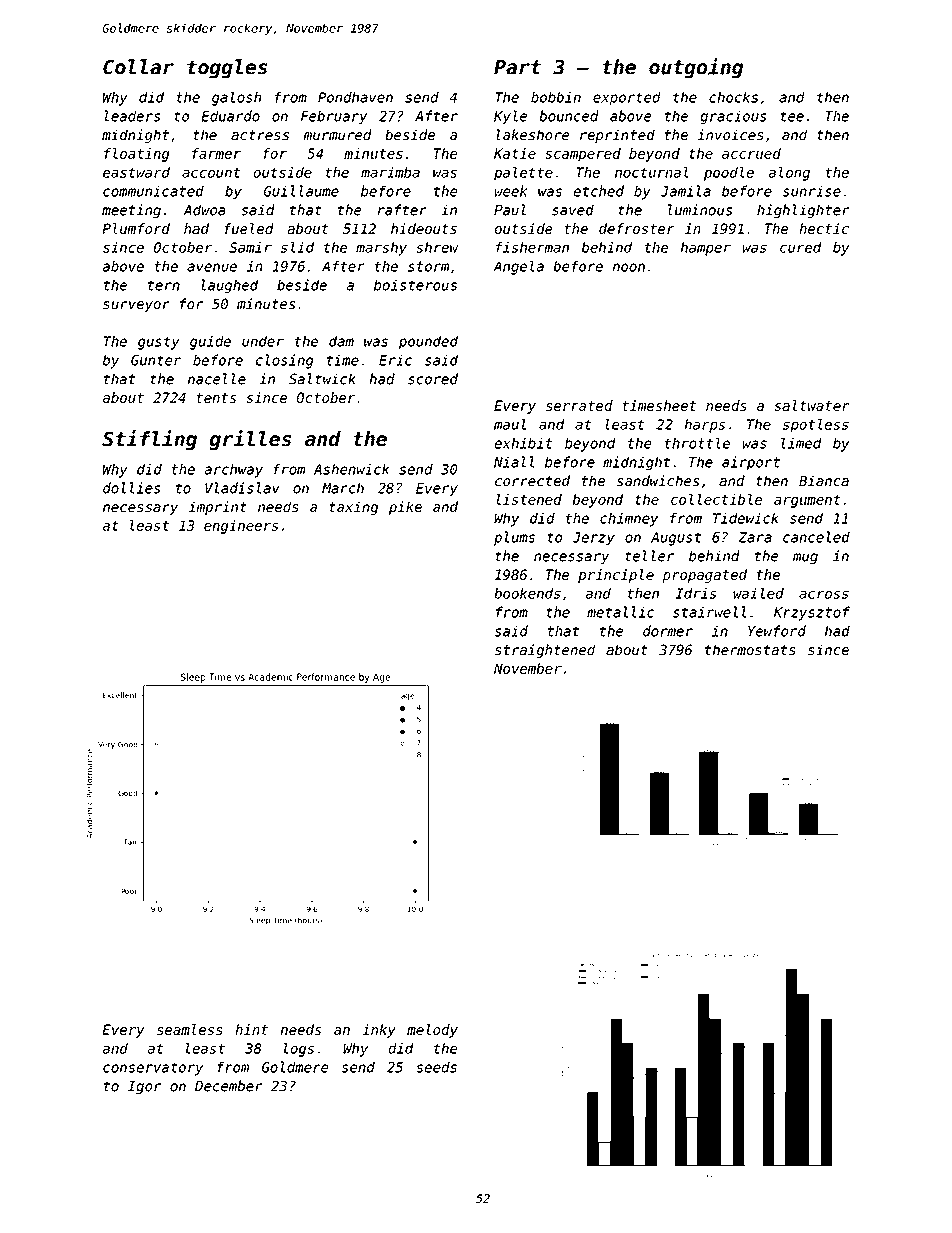  Describe the element at coordinates (405, 508) in the image. I see `pike` at that location.
